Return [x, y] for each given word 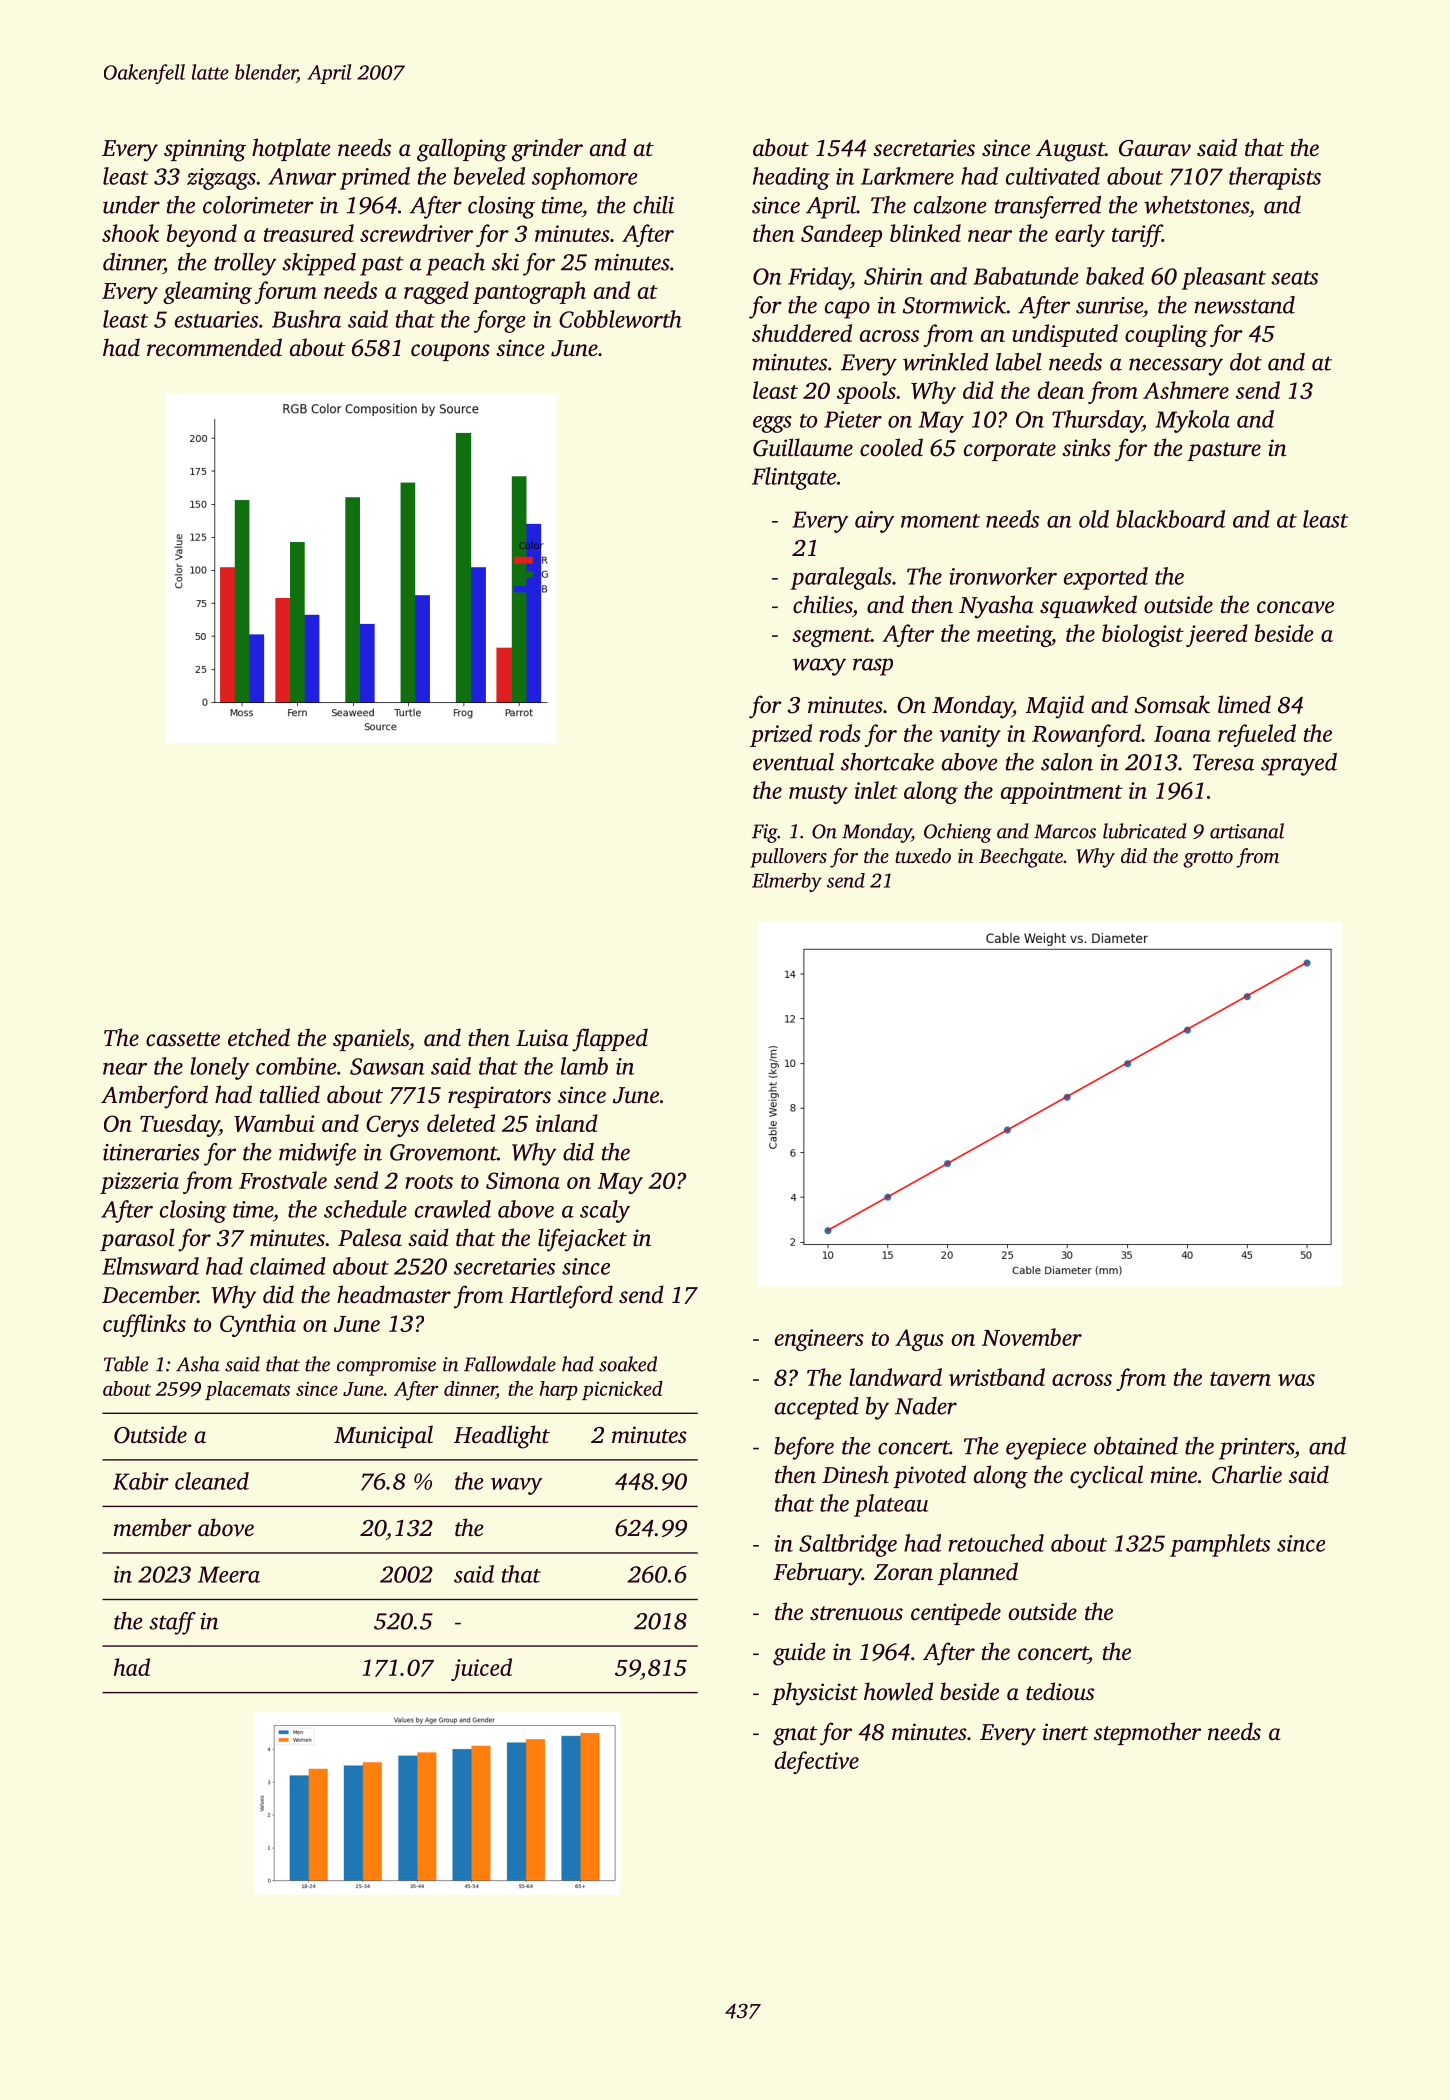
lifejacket [582, 1240]
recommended [214, 347]
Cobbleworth [620, 319]
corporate [1010, 451]
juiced [481, 1669]
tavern [1240, 1379]
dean [1061, 390]
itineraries [151, 1152]
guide [799, 1654]
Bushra [306, 319]
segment [831, 637]
